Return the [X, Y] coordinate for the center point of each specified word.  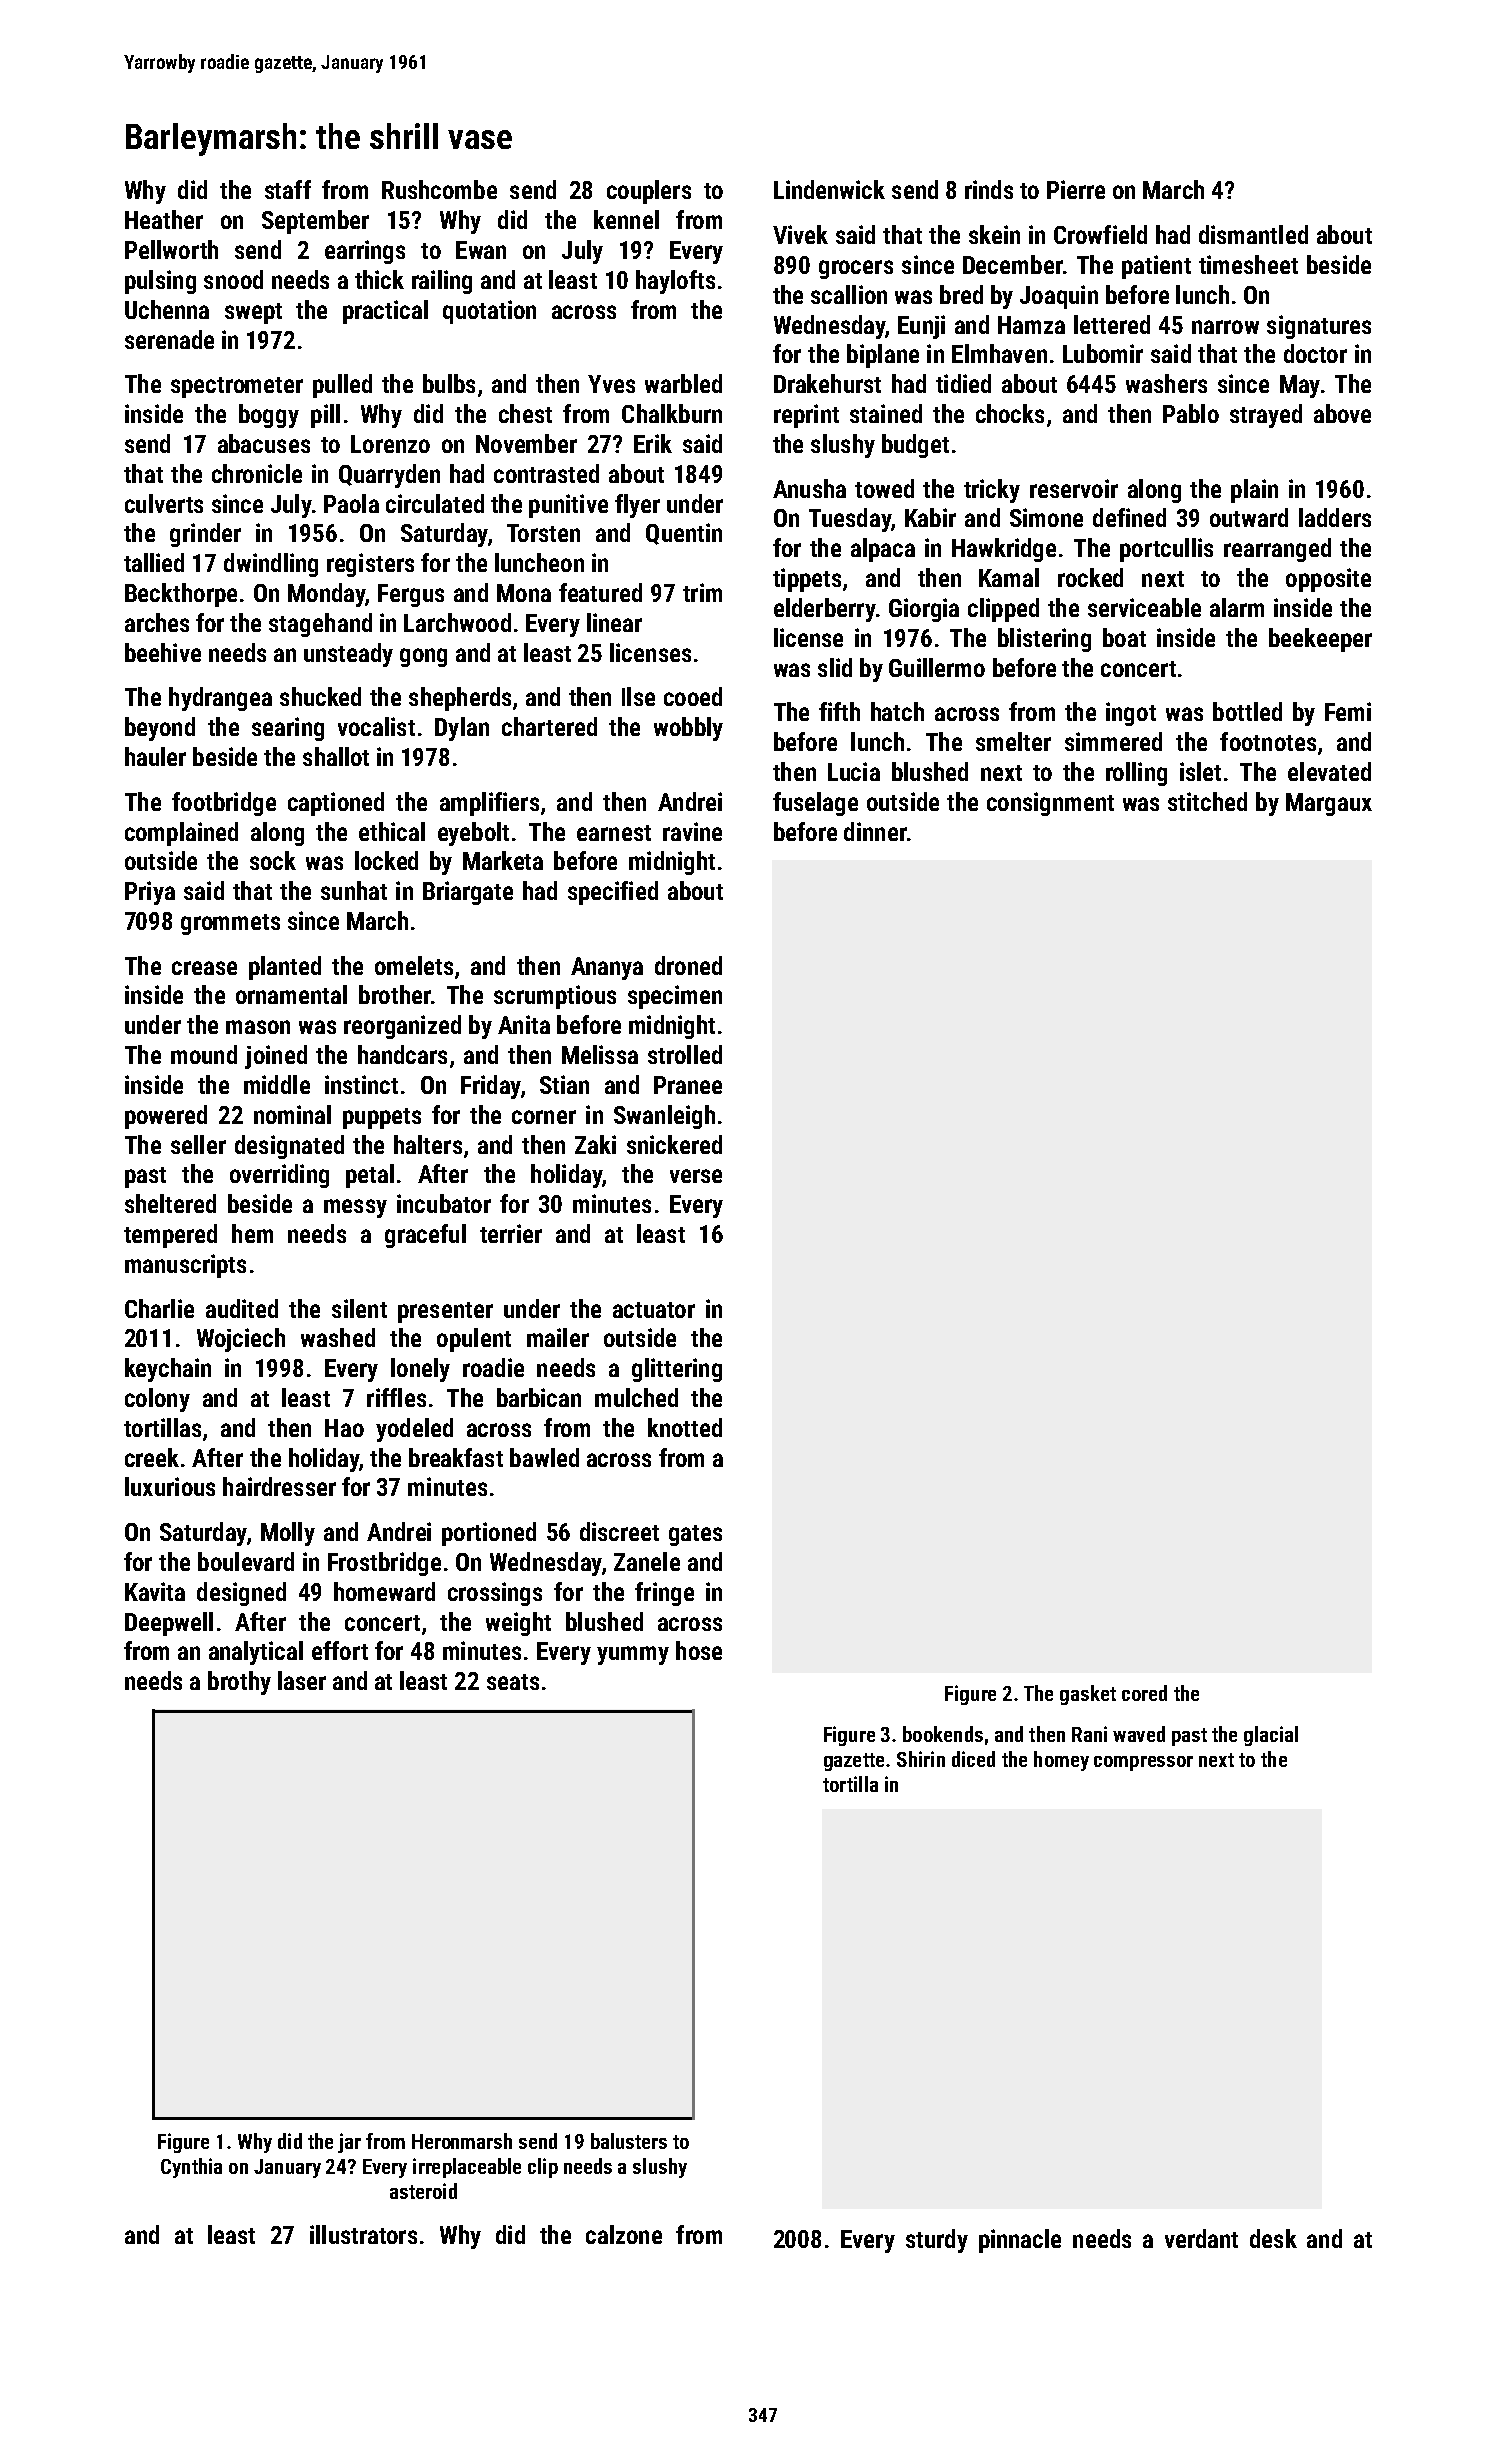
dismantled [1253, 234]
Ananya [607, 968]
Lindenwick [829, 189]
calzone [624, 2234]
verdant [1201, 2238]
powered [166, 1117]
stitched [1207, 801]
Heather [164, 219]
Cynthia [191, 2168]
